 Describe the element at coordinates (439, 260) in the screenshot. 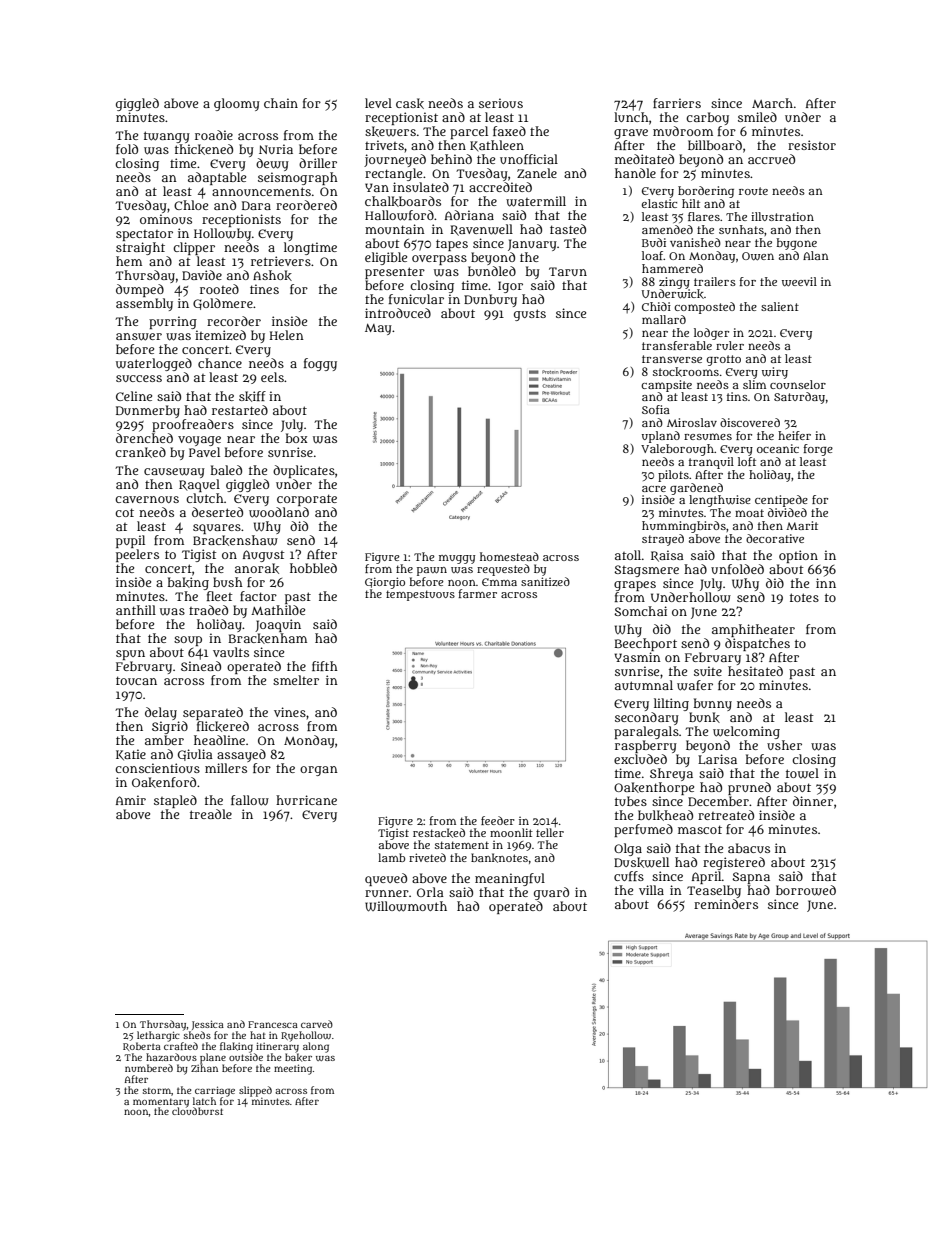

I see `overpass` at that location.
